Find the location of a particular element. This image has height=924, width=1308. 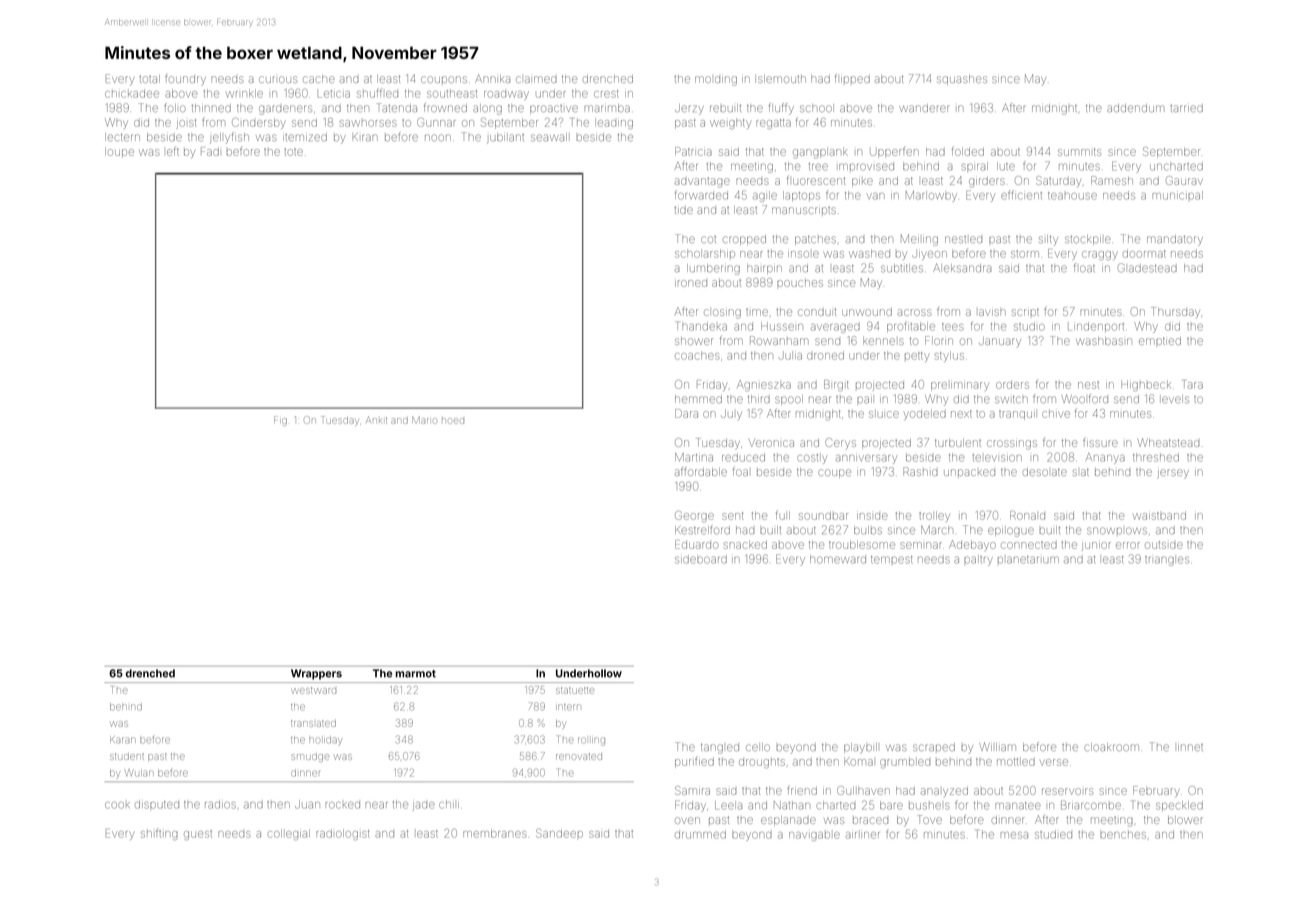

mesa is located at coordinates (1014, 835).
